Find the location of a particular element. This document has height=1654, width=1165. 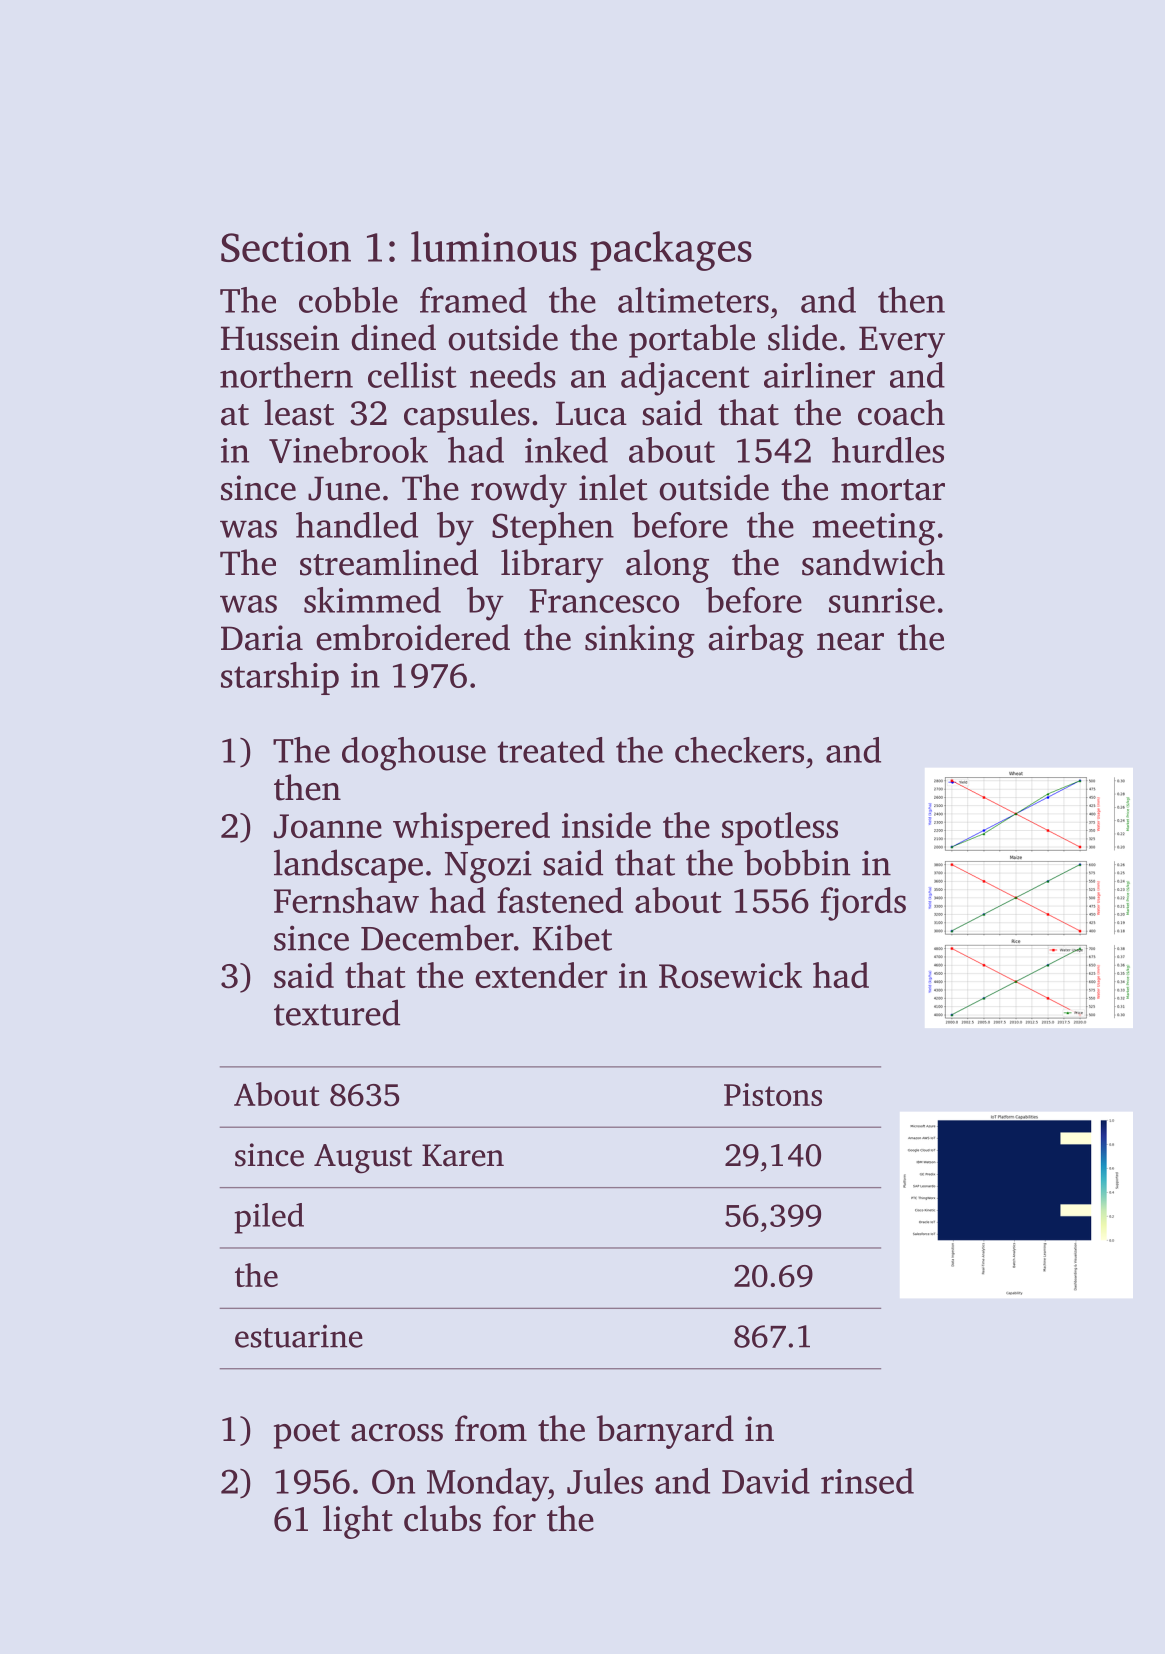

rinsed is located at coordinates (867, 1481).
